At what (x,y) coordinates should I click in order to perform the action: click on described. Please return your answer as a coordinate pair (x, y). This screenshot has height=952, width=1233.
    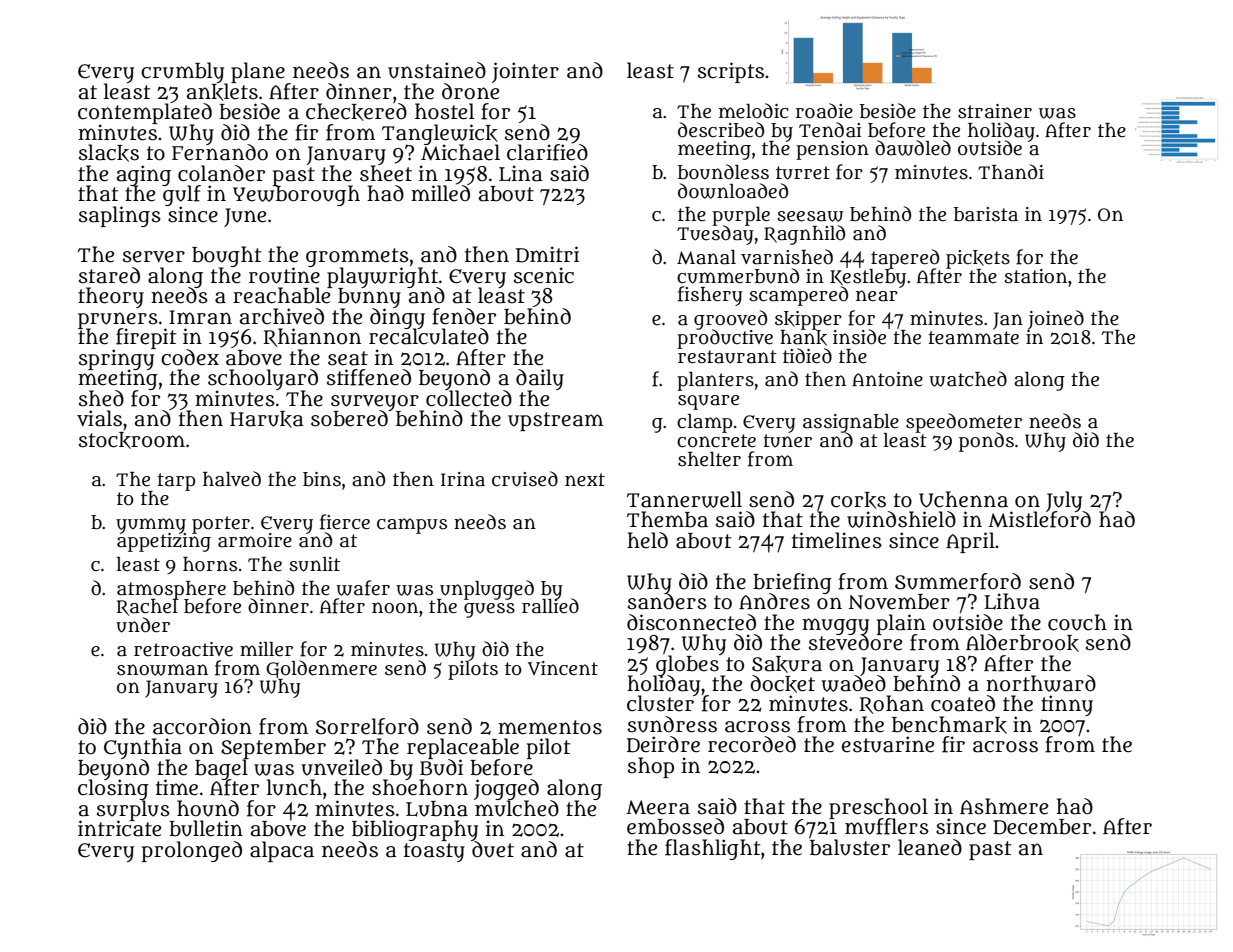
    Looking at the image, I should click on (721, 130).
